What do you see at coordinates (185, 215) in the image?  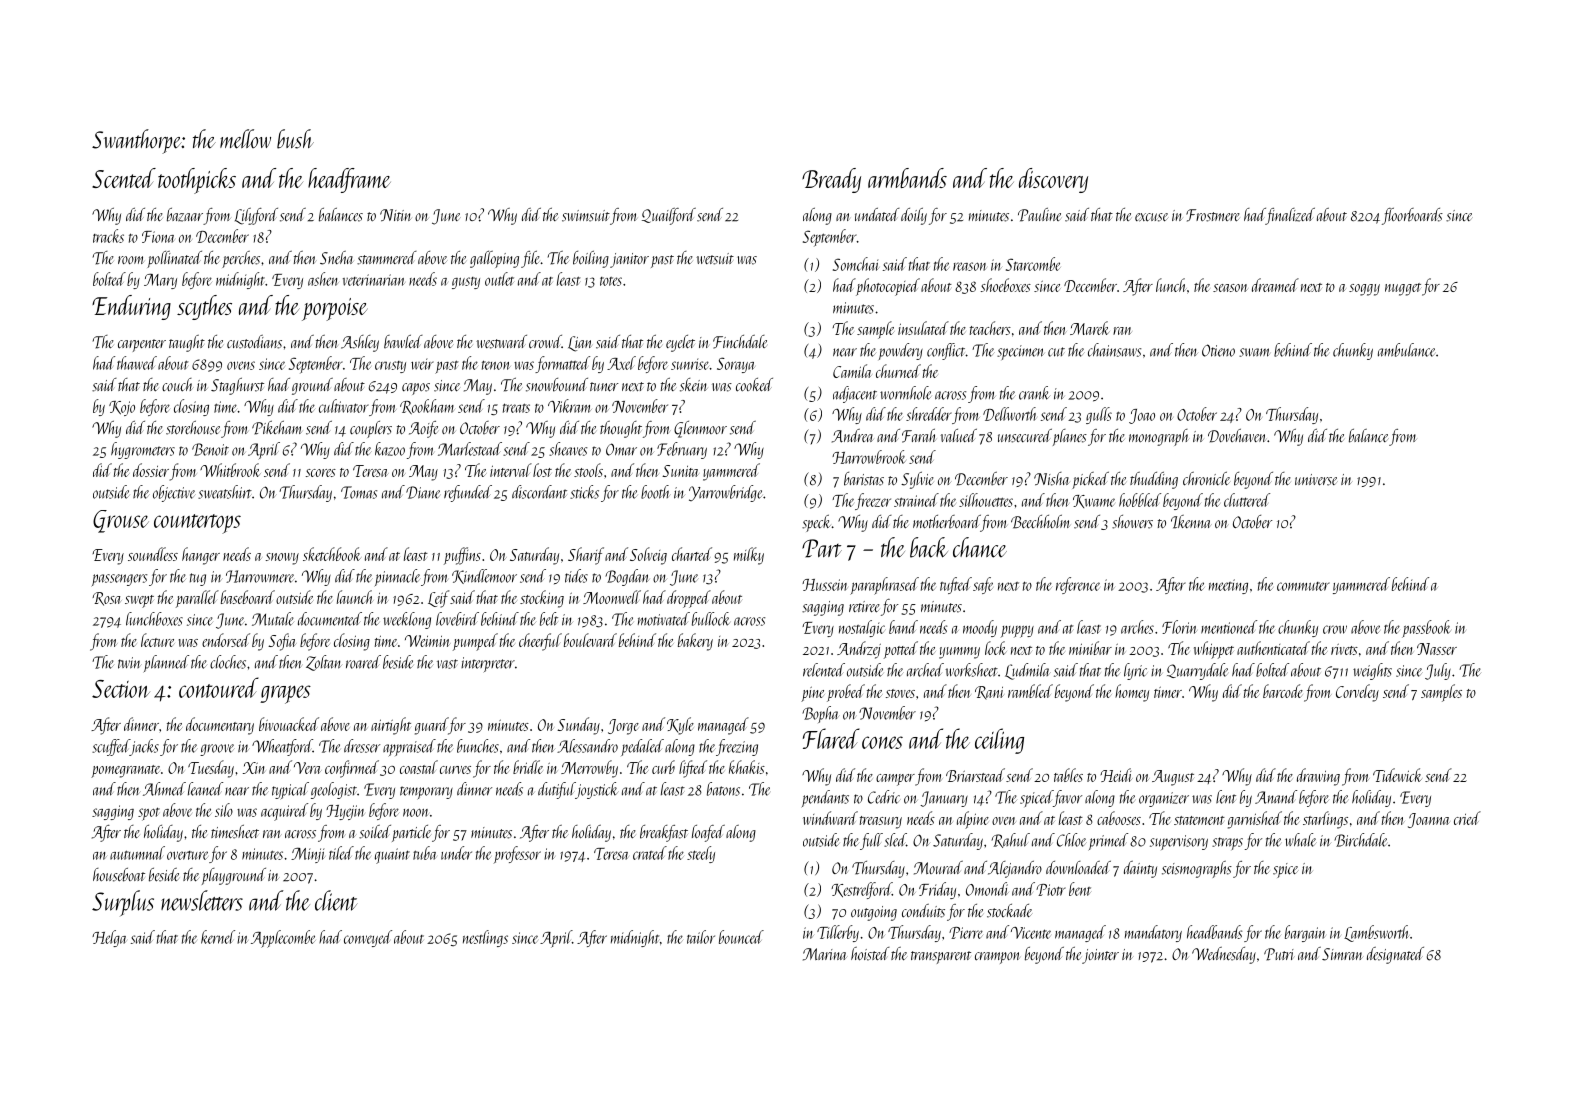 I see `bazaar` at bounding box center [185, 215].
